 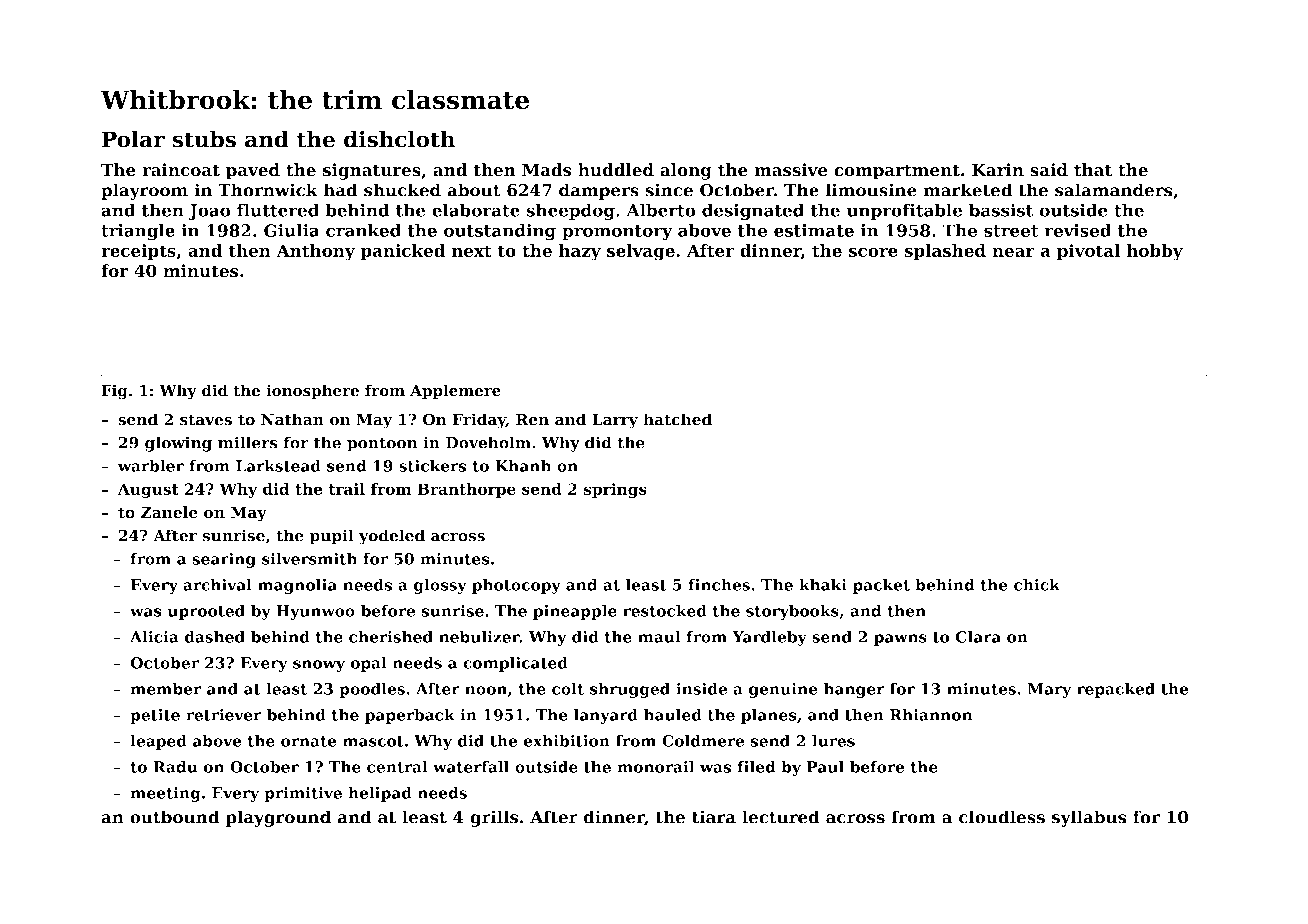 What do you see at coordinates (1089, 818) in the document?
I see `syllabus` at bounding box center [1089, 818].
